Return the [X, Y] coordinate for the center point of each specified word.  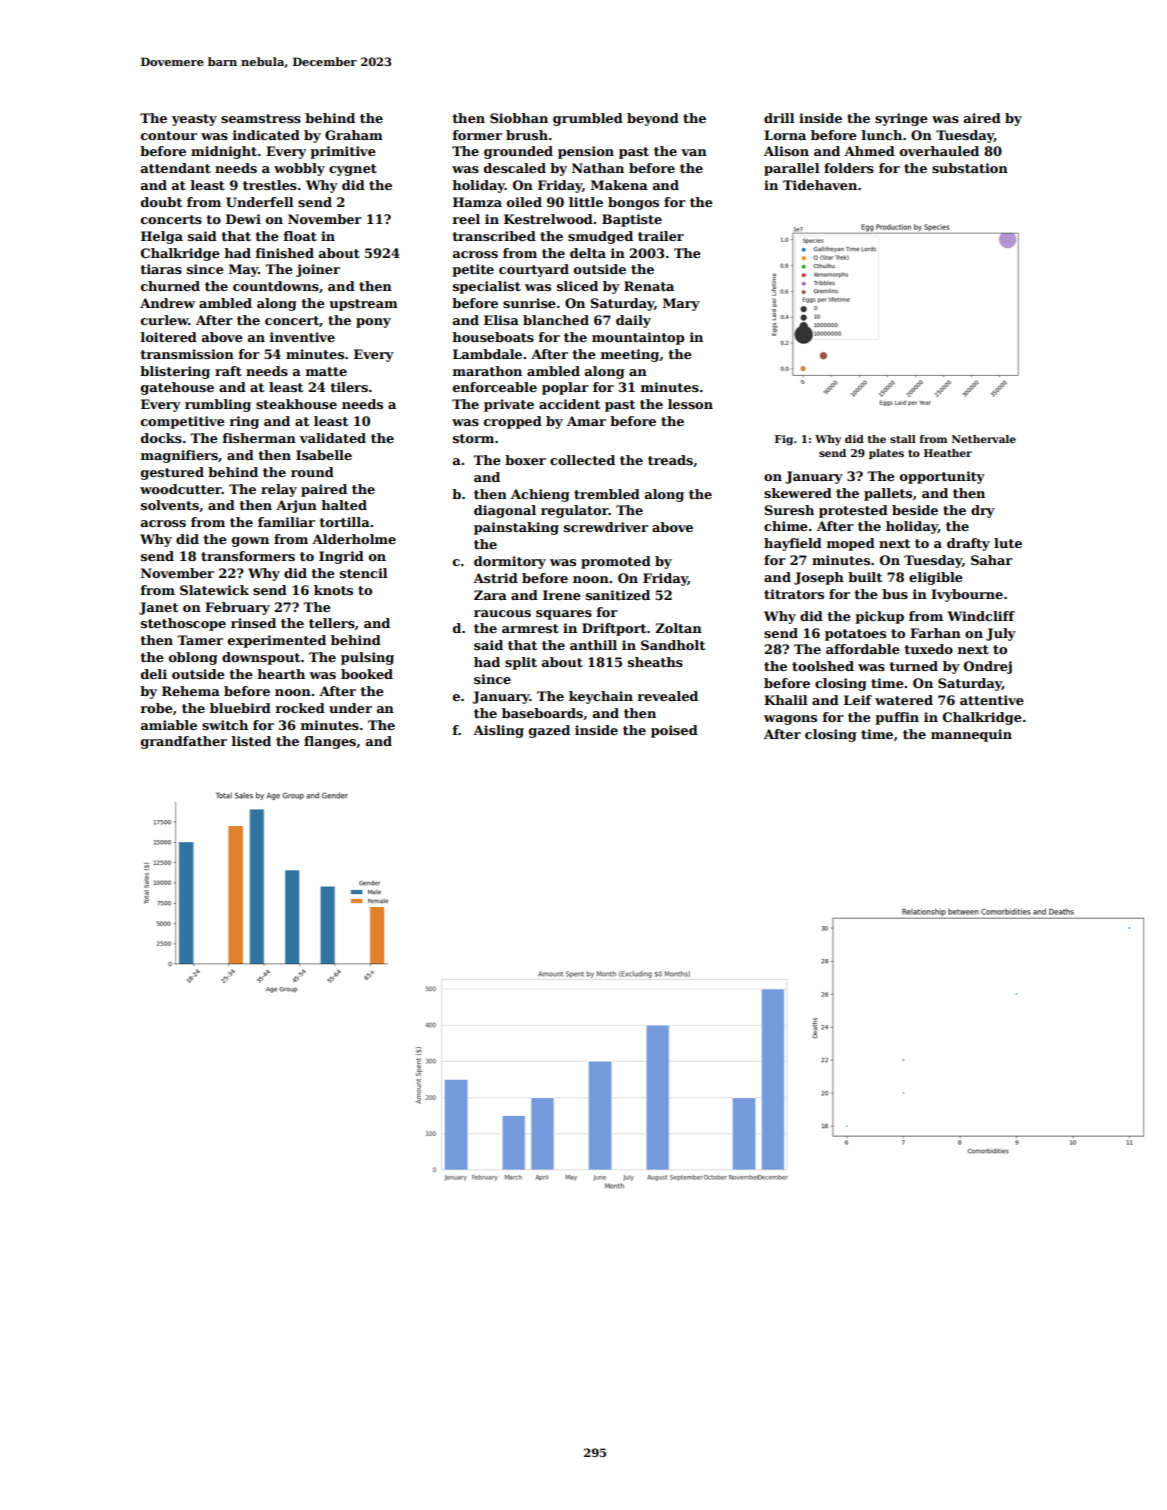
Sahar [992, 560]
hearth [281, 674]
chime [786, 526]
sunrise [529, 303]
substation [970, 168]
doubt [161, 202]
